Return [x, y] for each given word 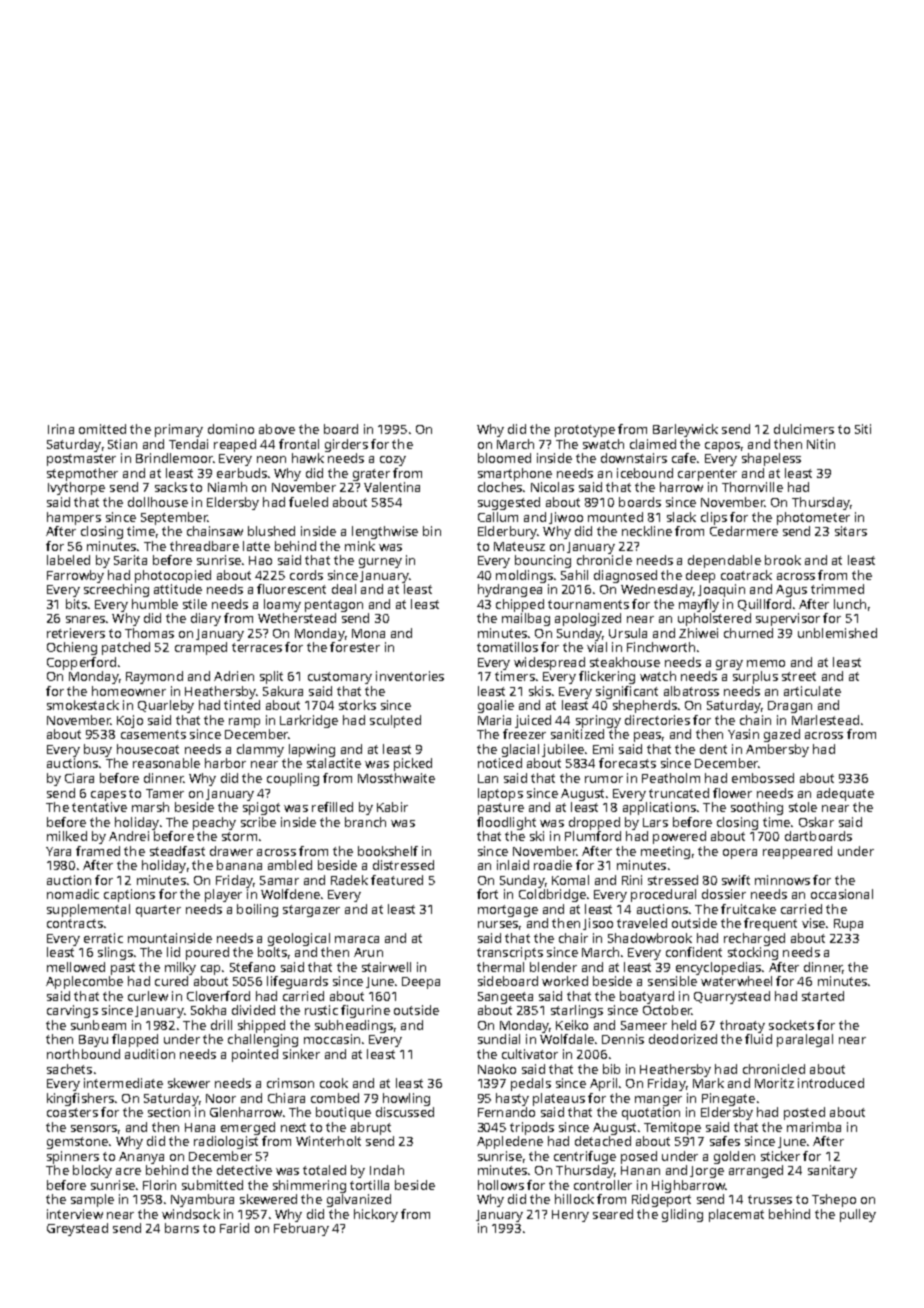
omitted [102, 429]
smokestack [83, 705]
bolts [272, 952]
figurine [365, 1011]
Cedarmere [744, 531]
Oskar [816, 822]
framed [98, 851]
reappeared [797, 852]
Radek [349, 880]
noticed [500, 763]
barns [182, 1228]
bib [611, 1069]
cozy [393, 461]
